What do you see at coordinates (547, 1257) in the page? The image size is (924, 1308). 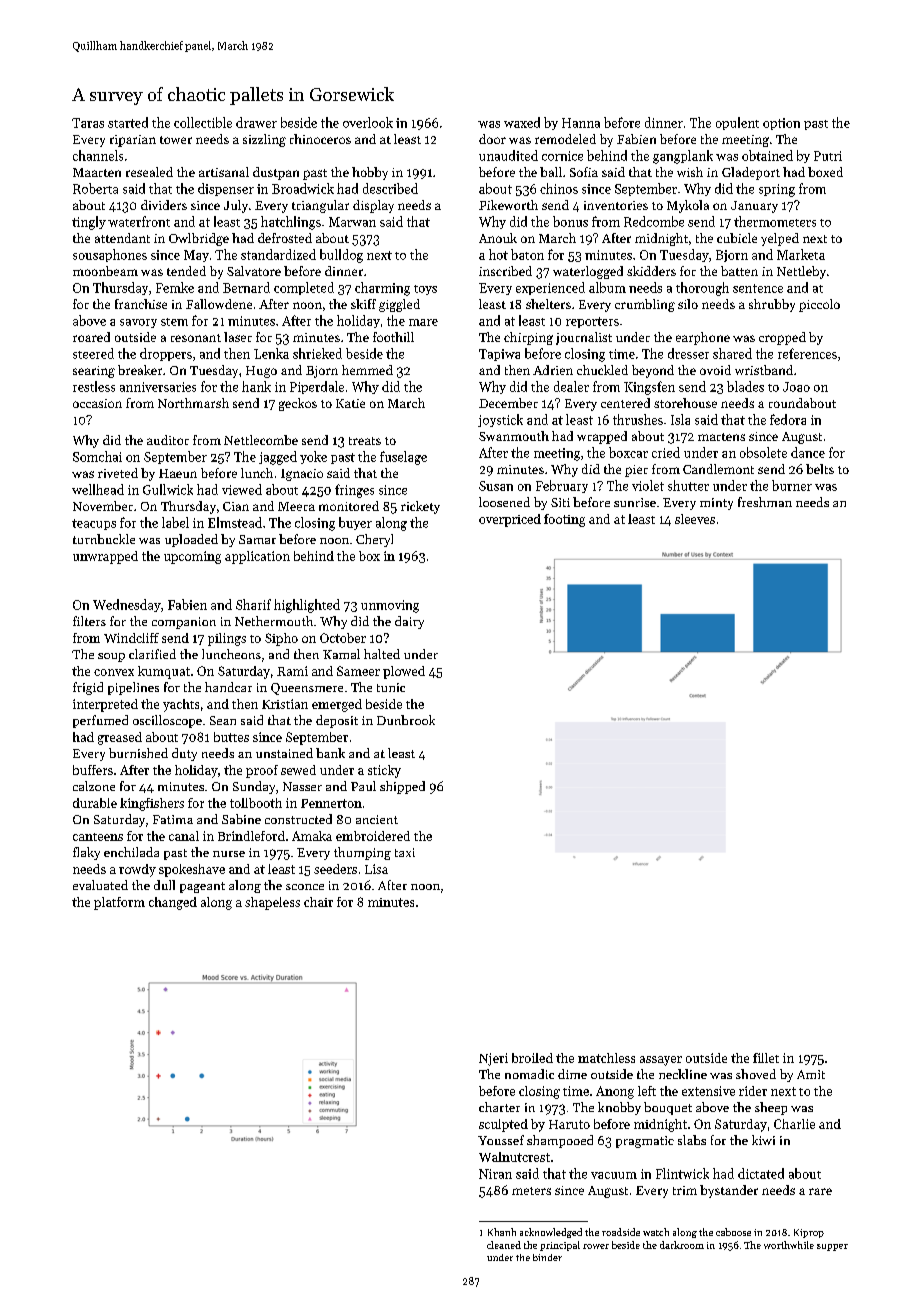 I see `binder` at bounding box center [547, 1257].
